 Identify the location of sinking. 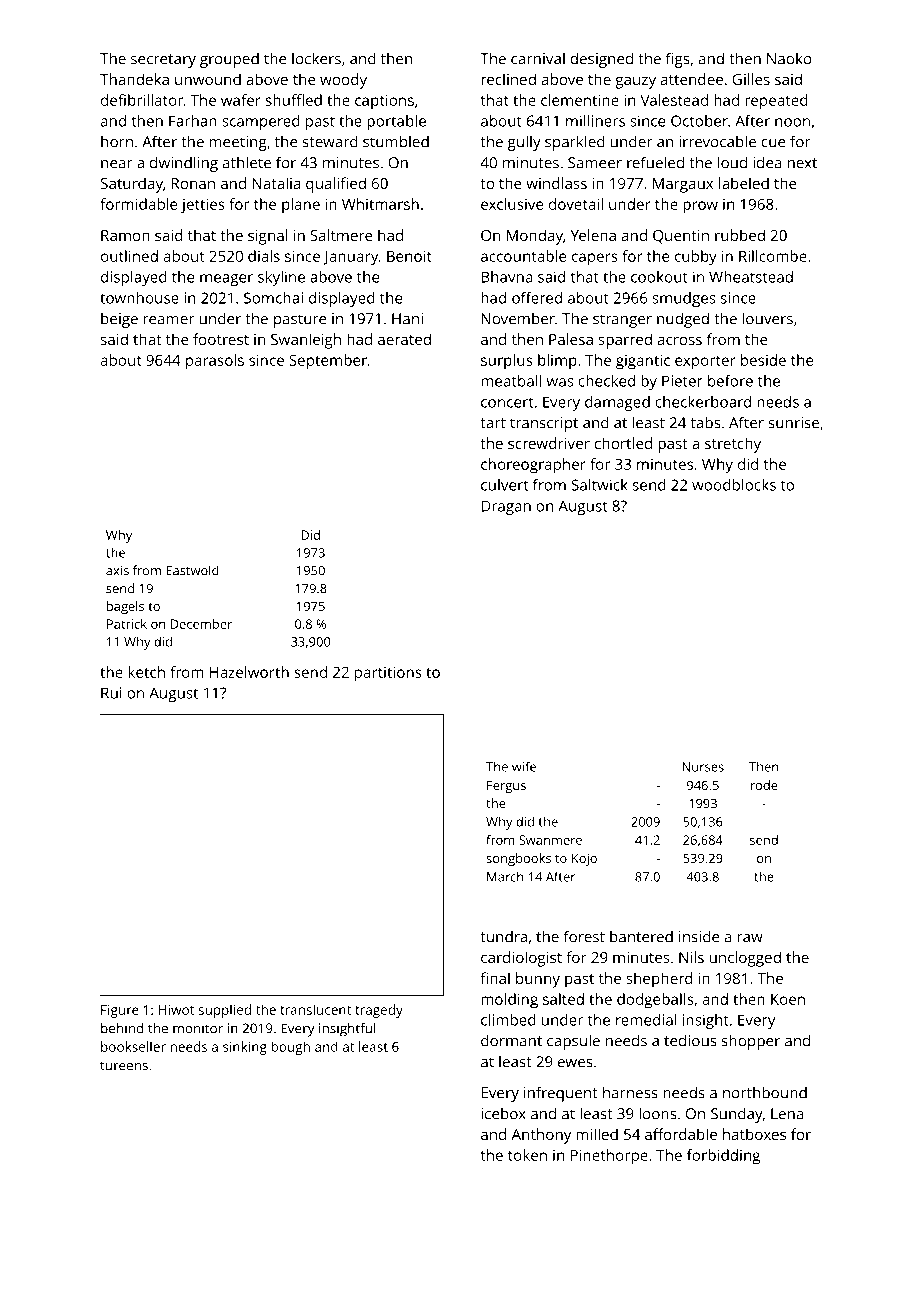
(245, 1048).
